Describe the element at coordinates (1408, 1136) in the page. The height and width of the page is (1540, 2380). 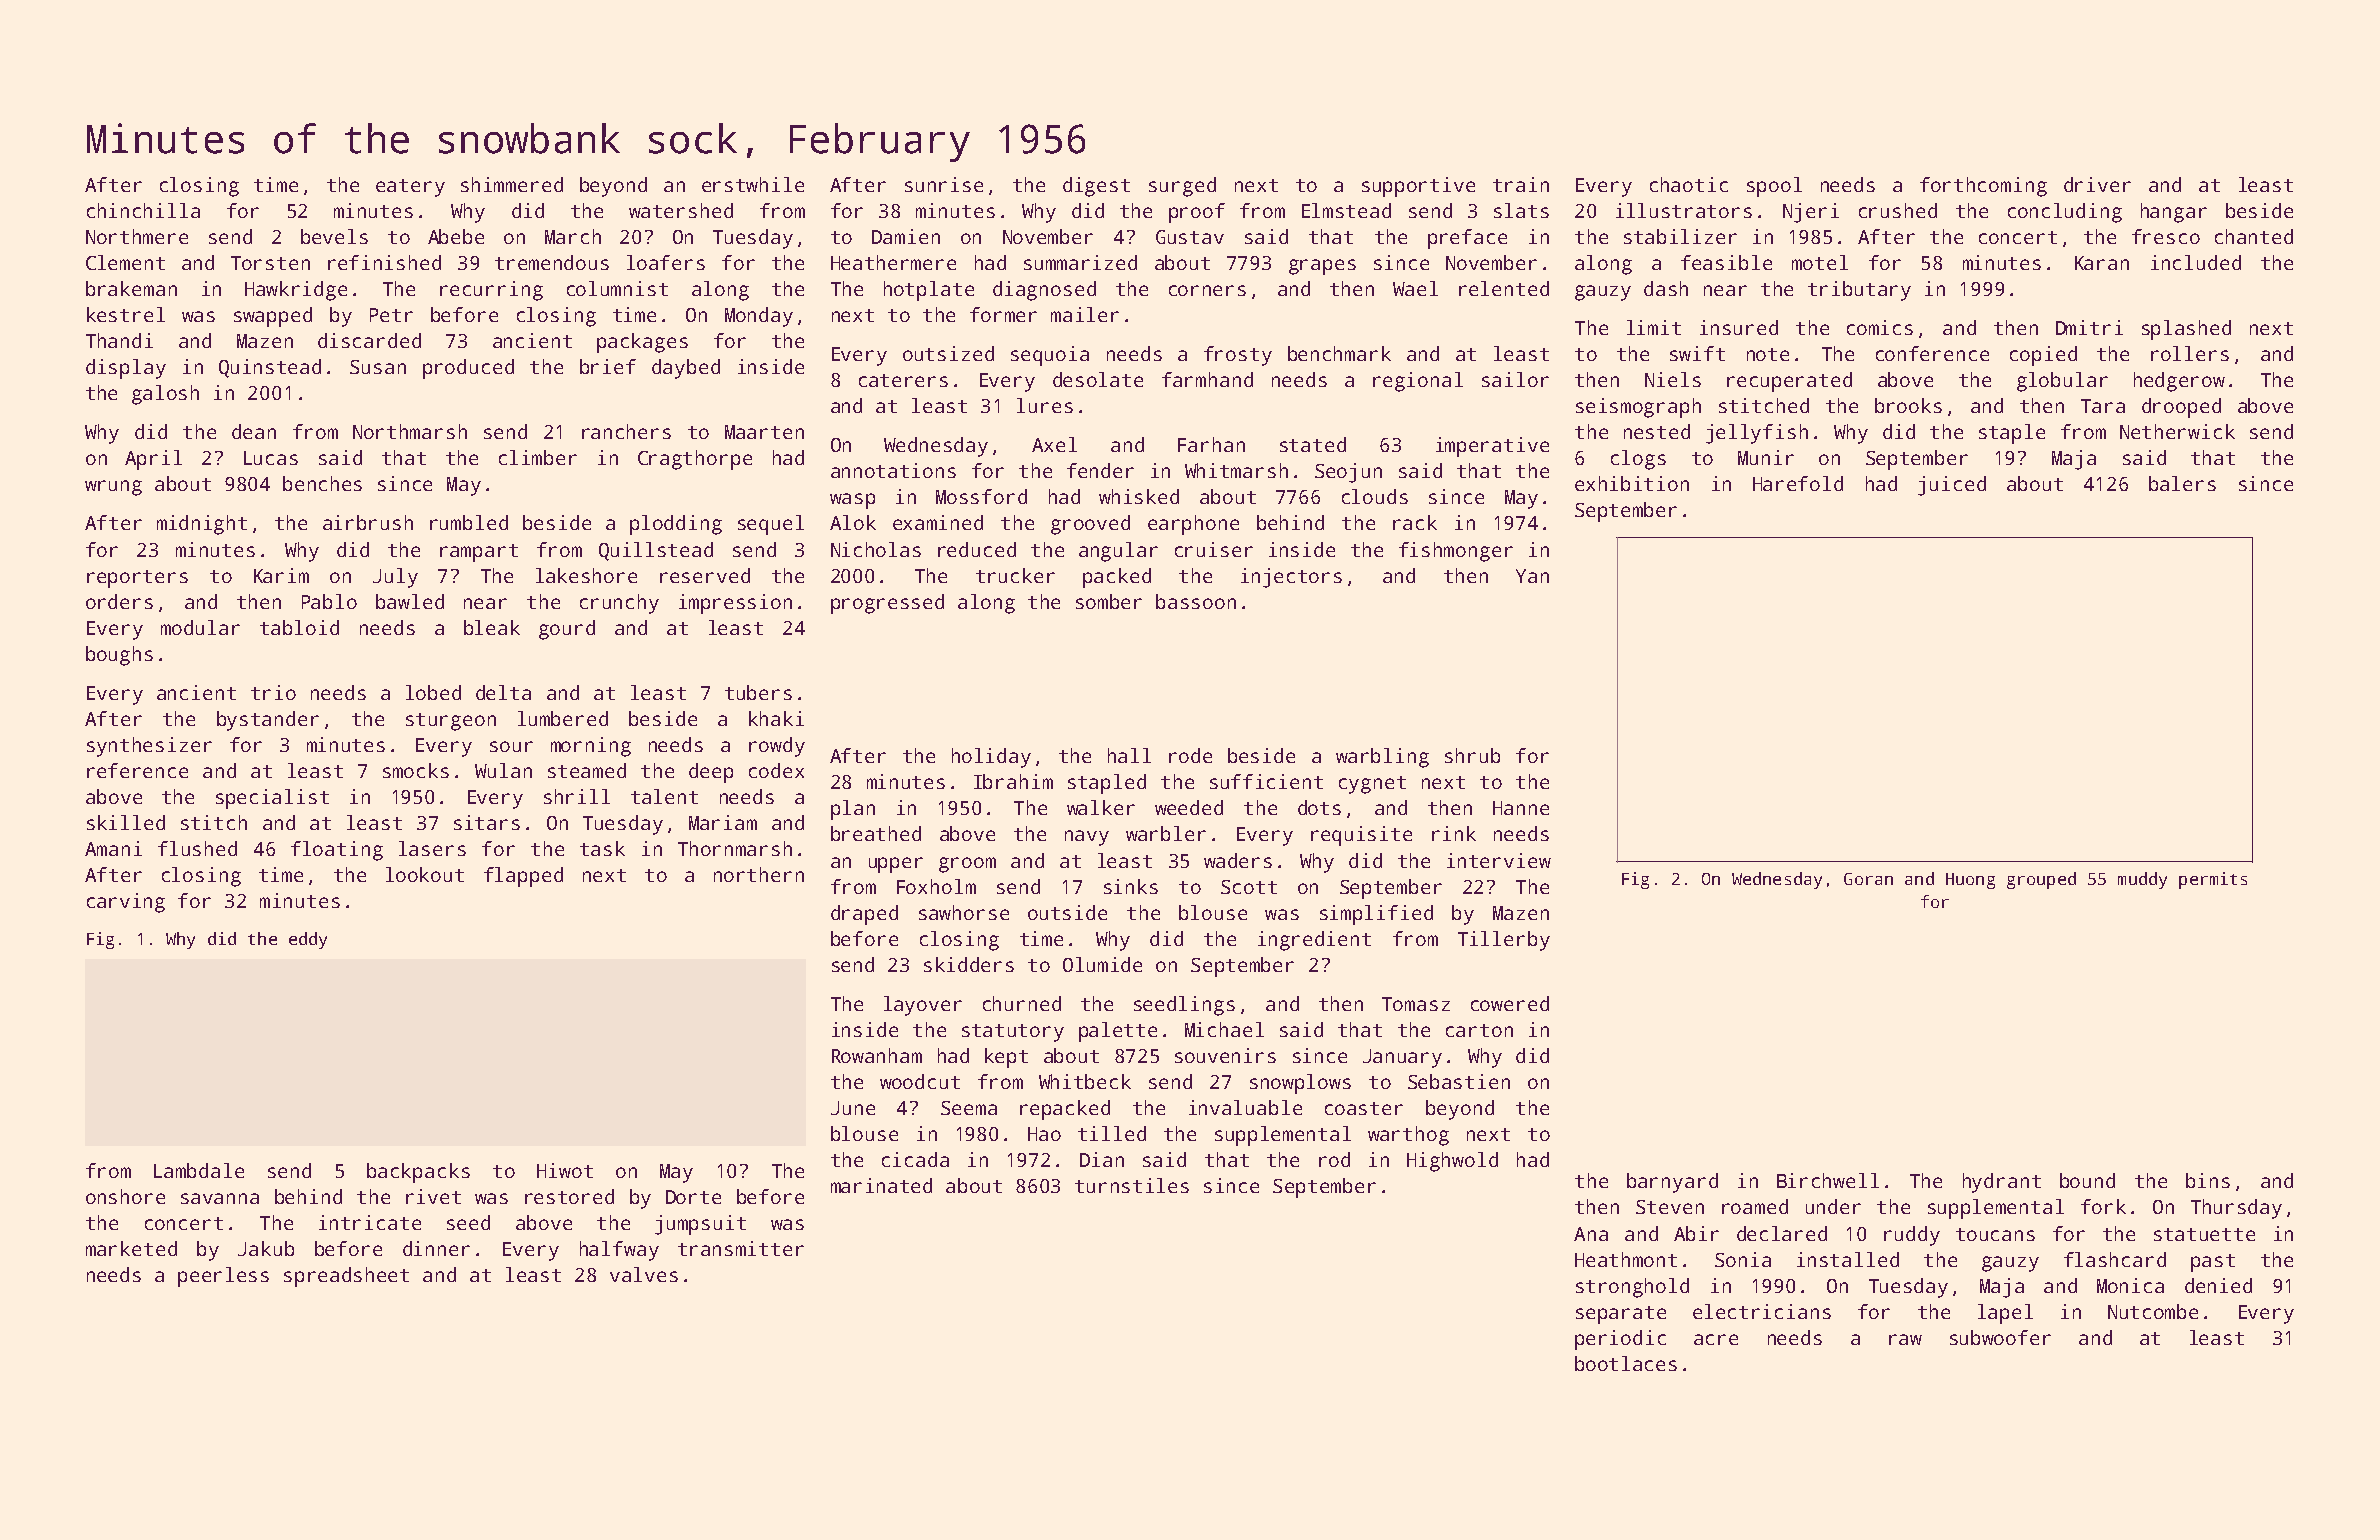
I see `warthog` at that location.
